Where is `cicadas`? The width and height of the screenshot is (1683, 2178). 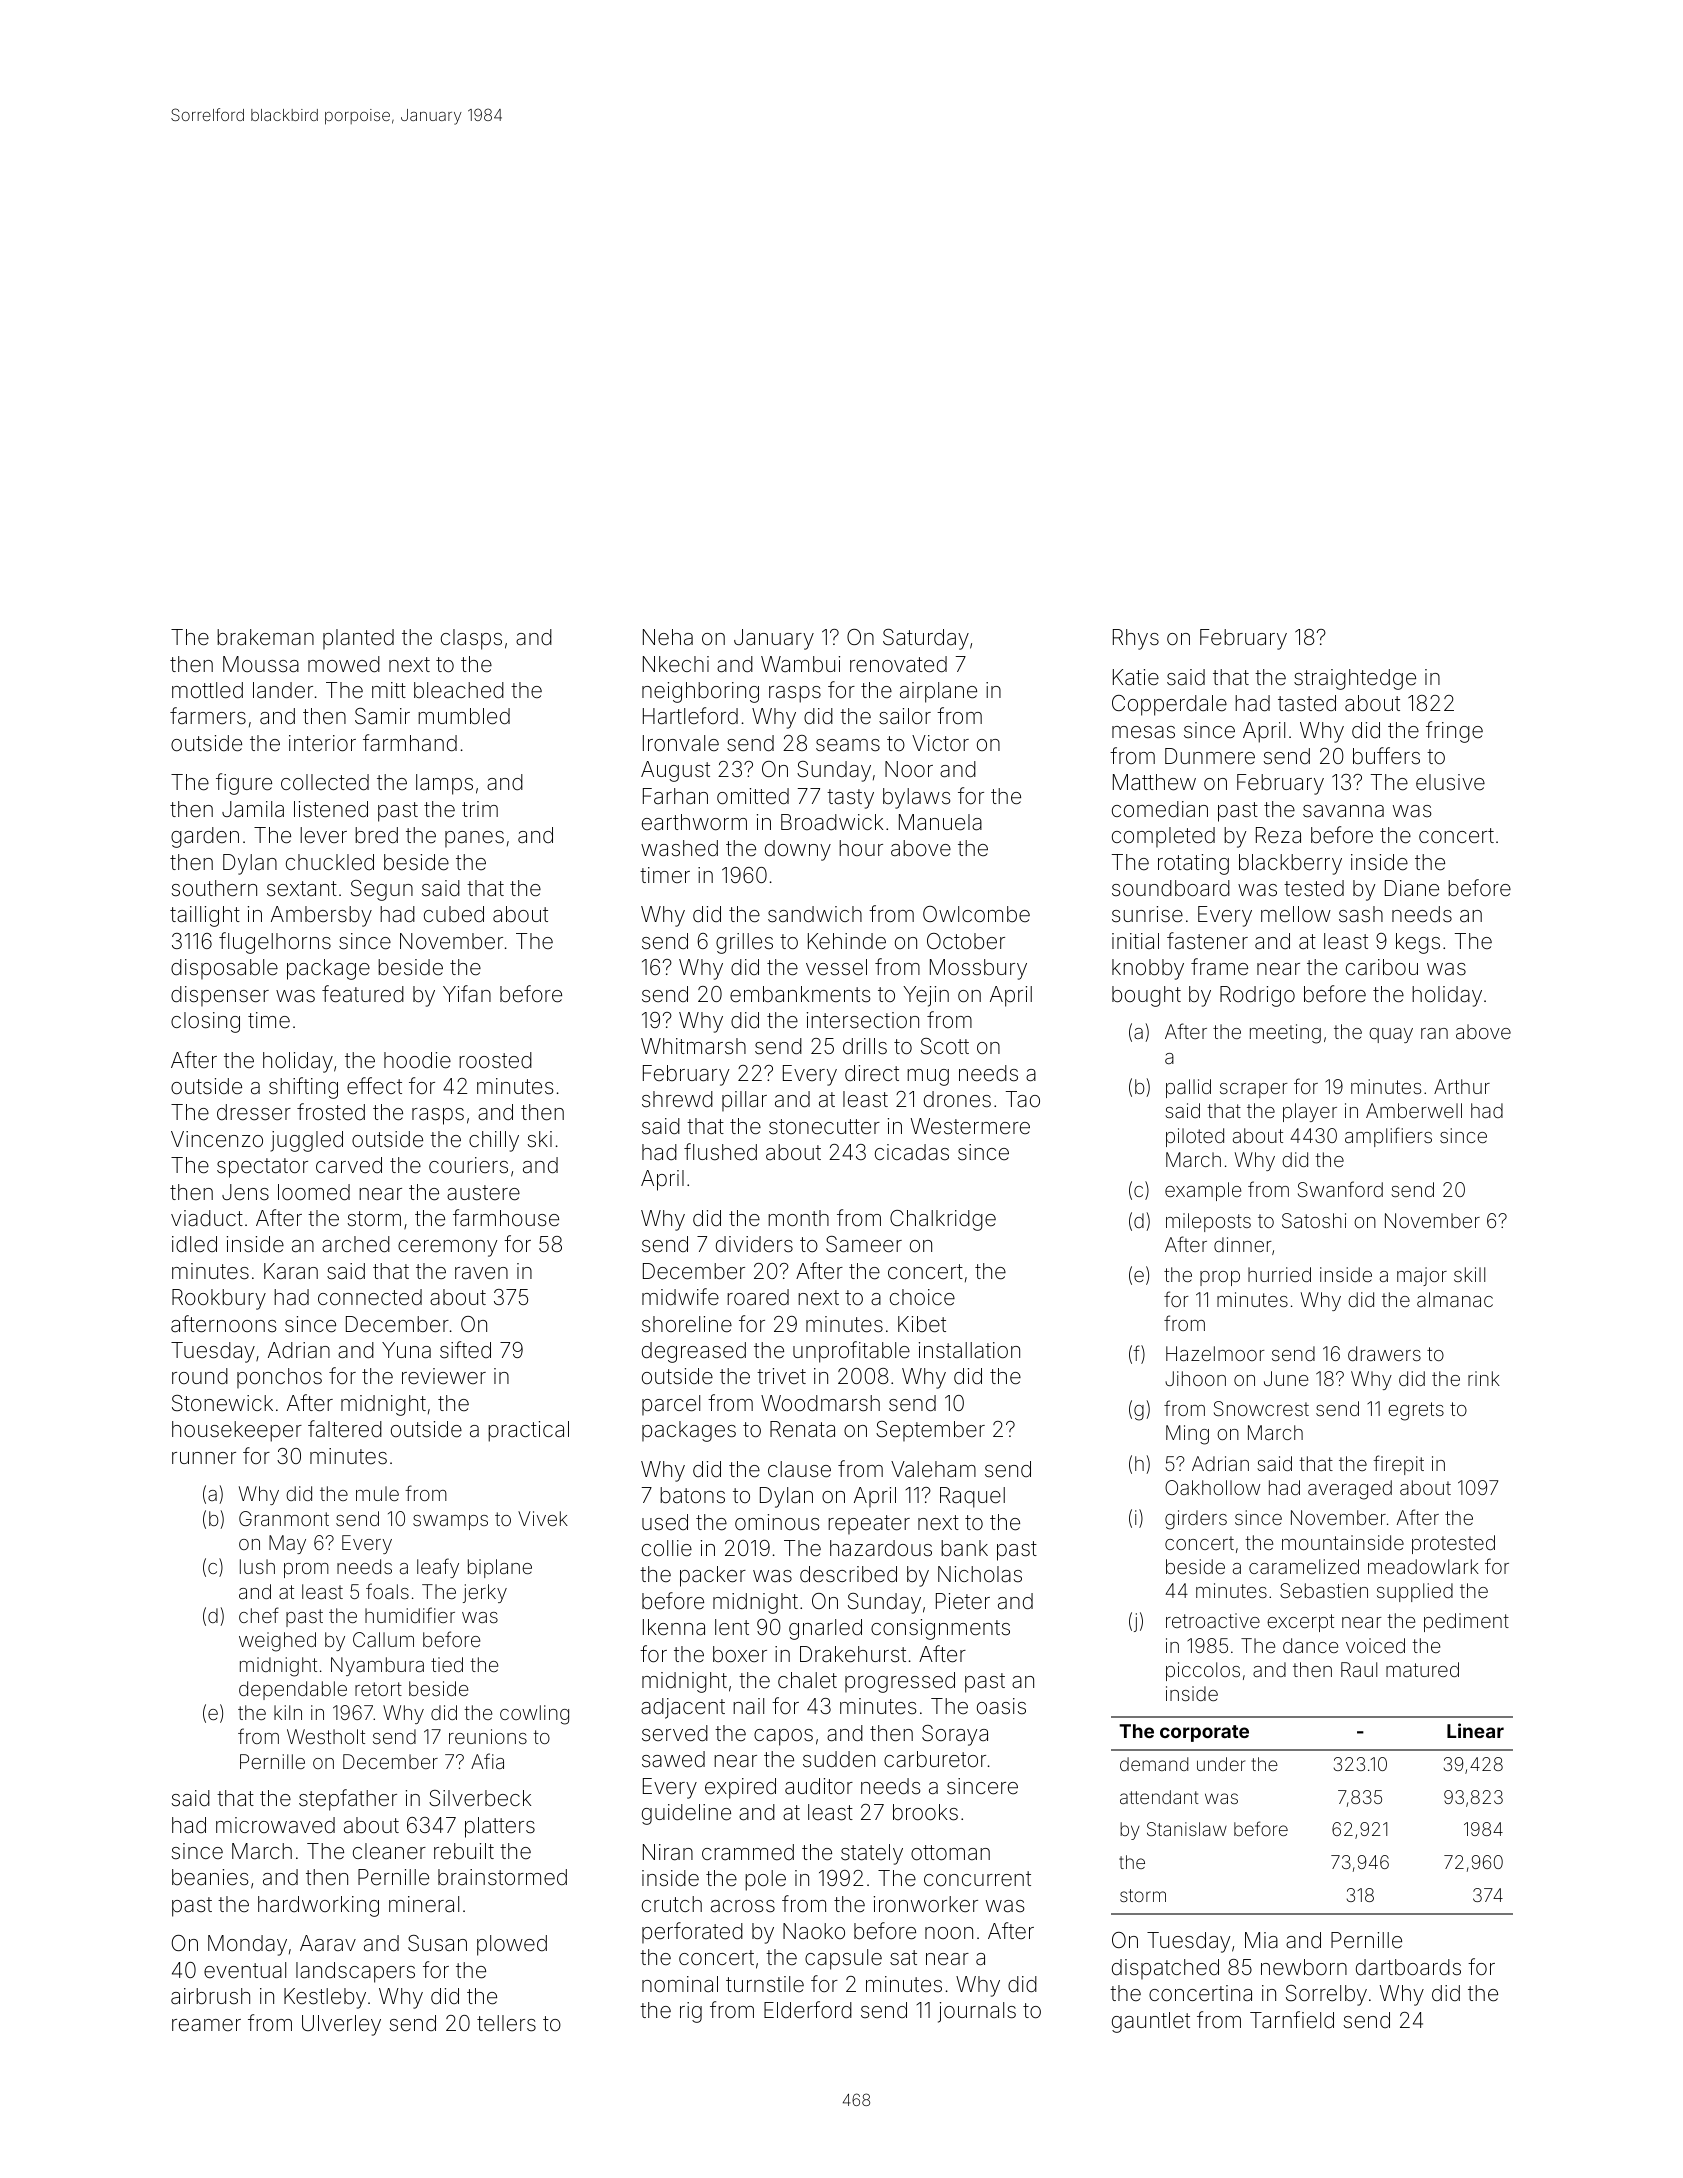
cicadas is located at coordinates (912, 1152).
